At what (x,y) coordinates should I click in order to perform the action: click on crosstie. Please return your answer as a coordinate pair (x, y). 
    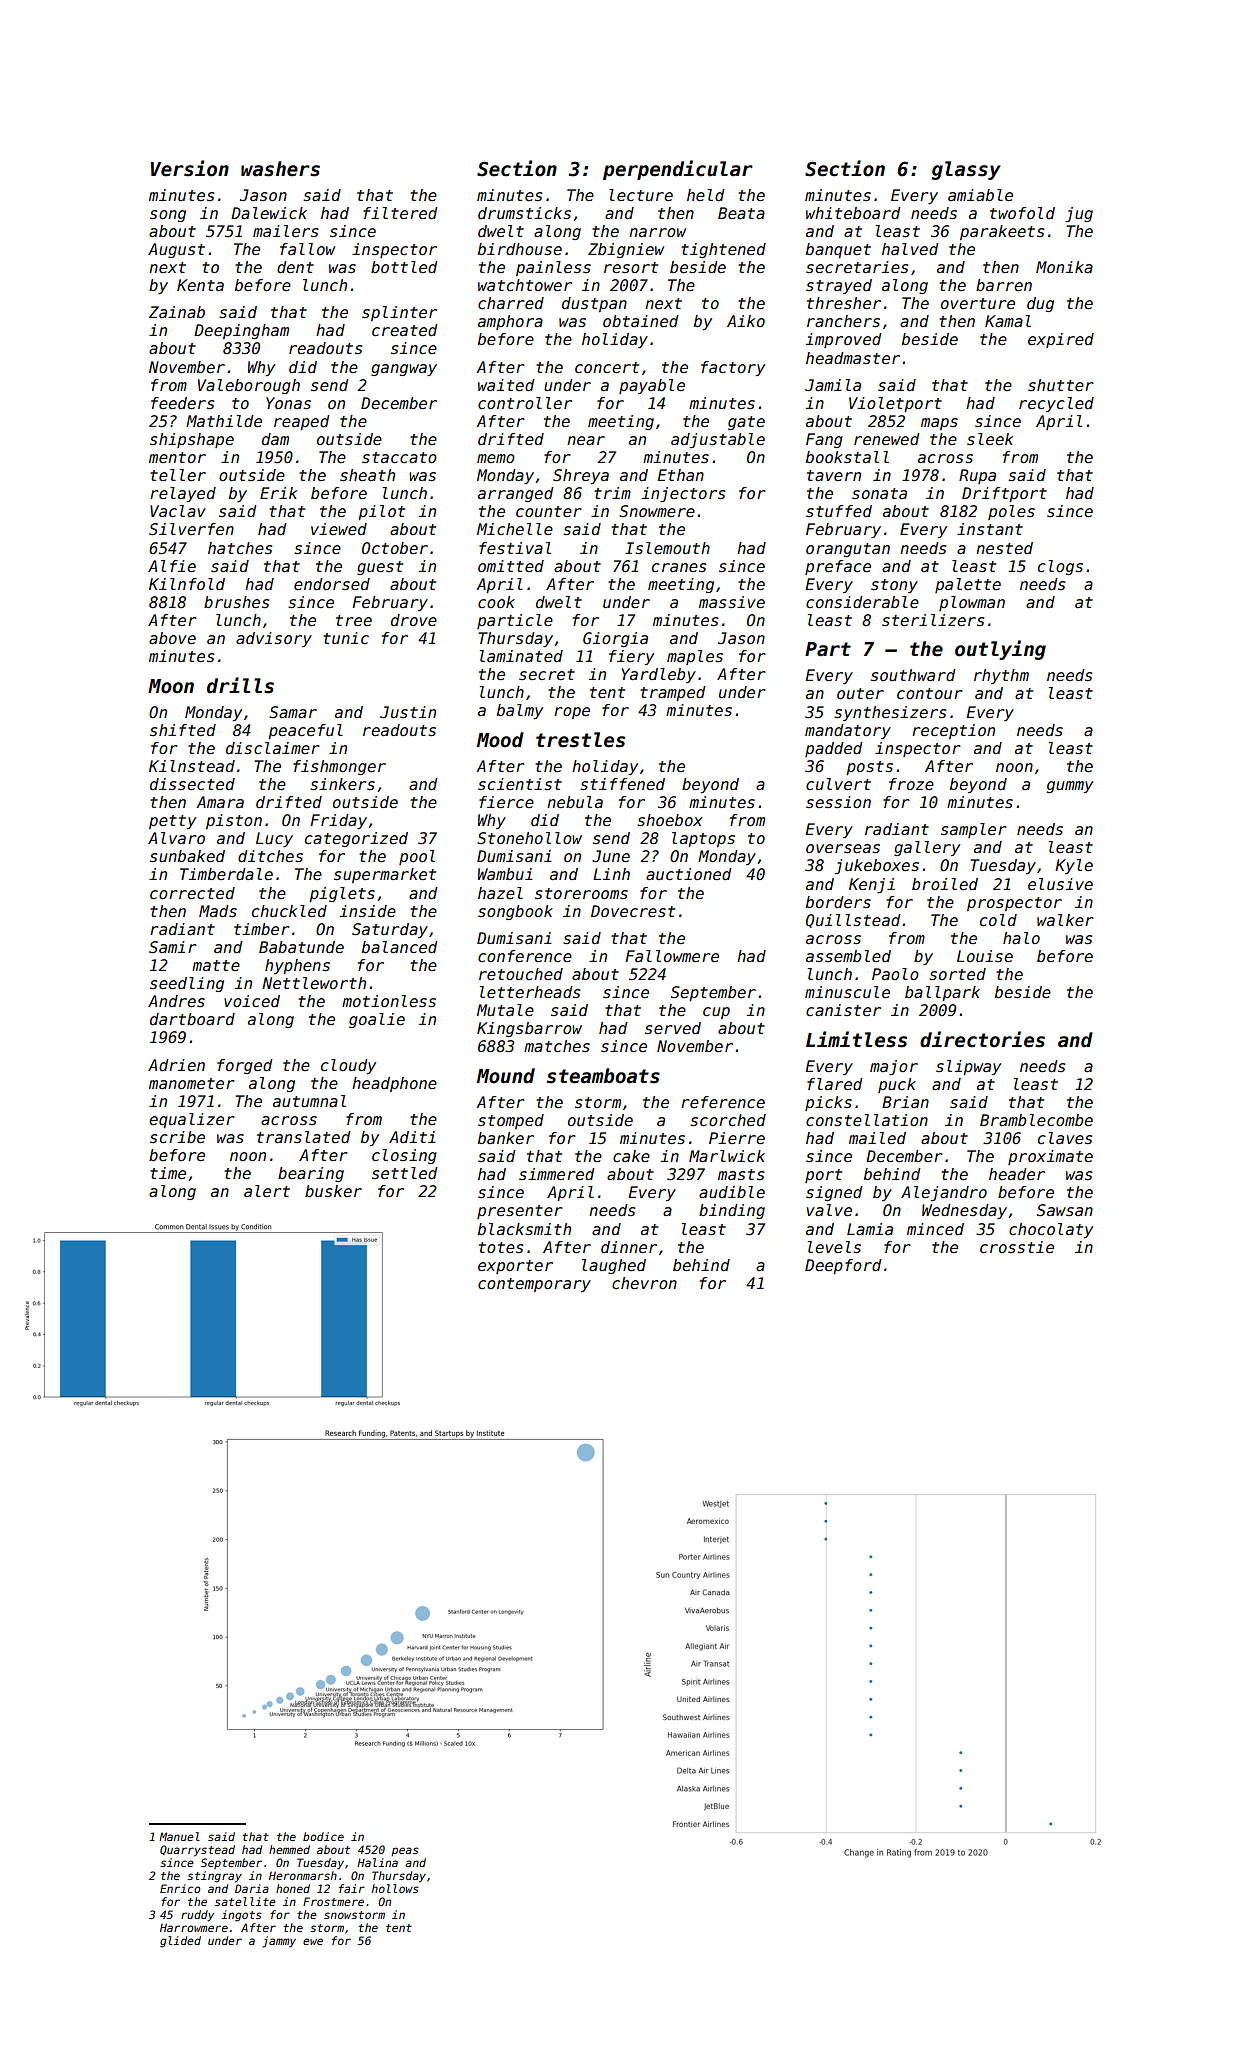
    Looking at the image, I should click on (1017, 1247).
